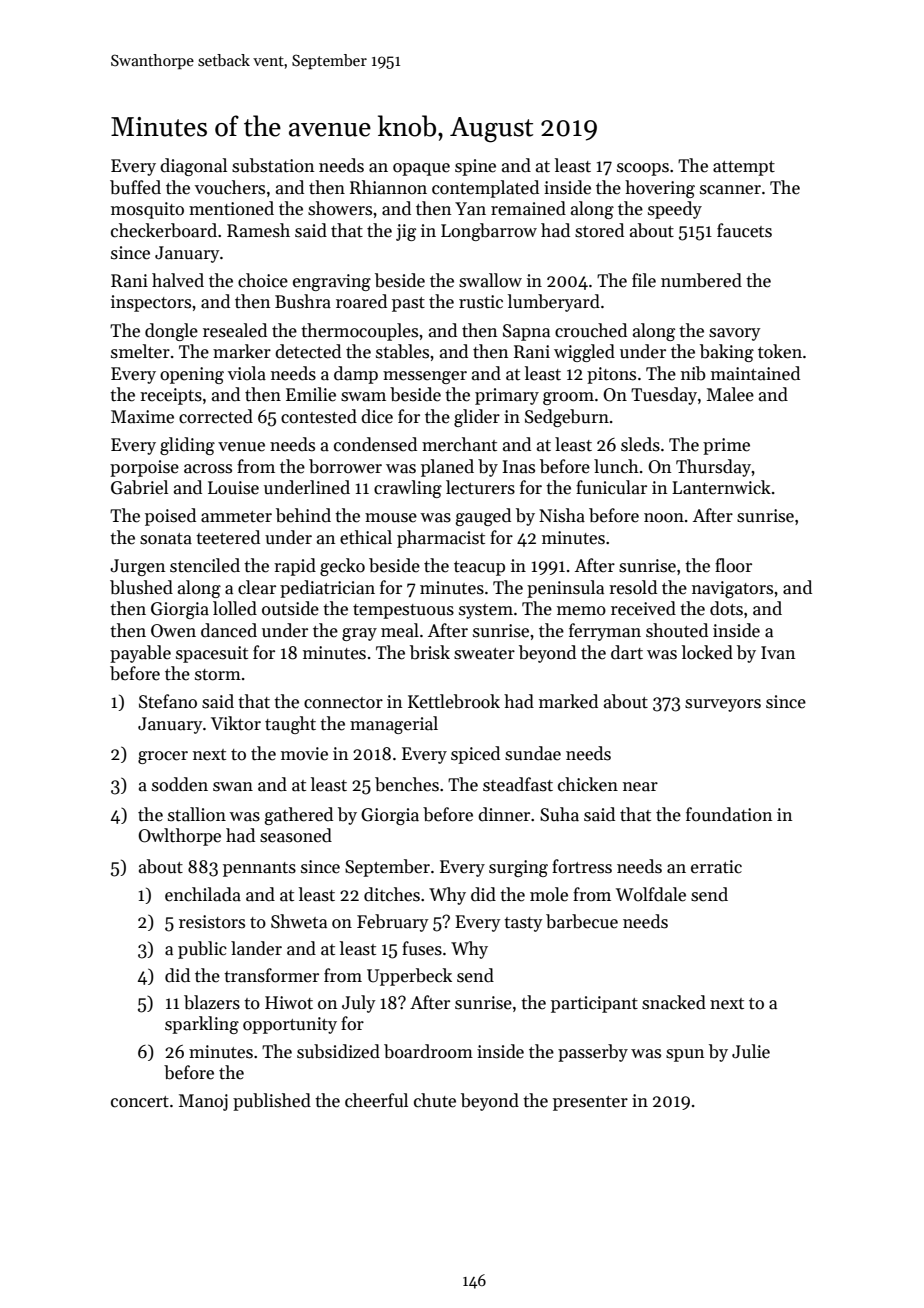 Image resolution: width=924 pixels, height=1308 pixels. I want to click on concert, so click(140, 1102).
